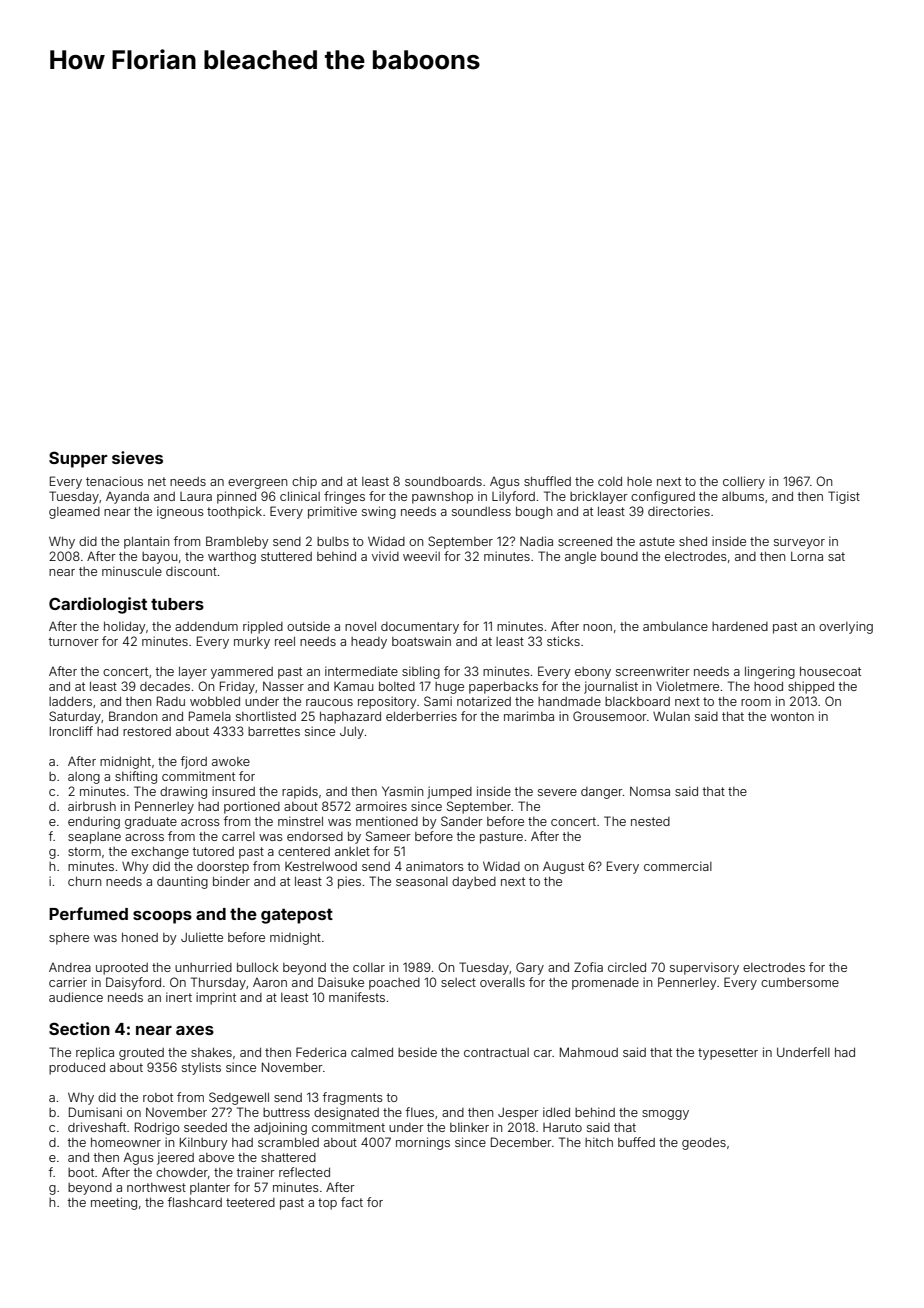 Image resolution: width=924 pixels, height=1308 pixels. Describe the element at coordinates (807, 556) in the page. I see `Lorna` at that location.
